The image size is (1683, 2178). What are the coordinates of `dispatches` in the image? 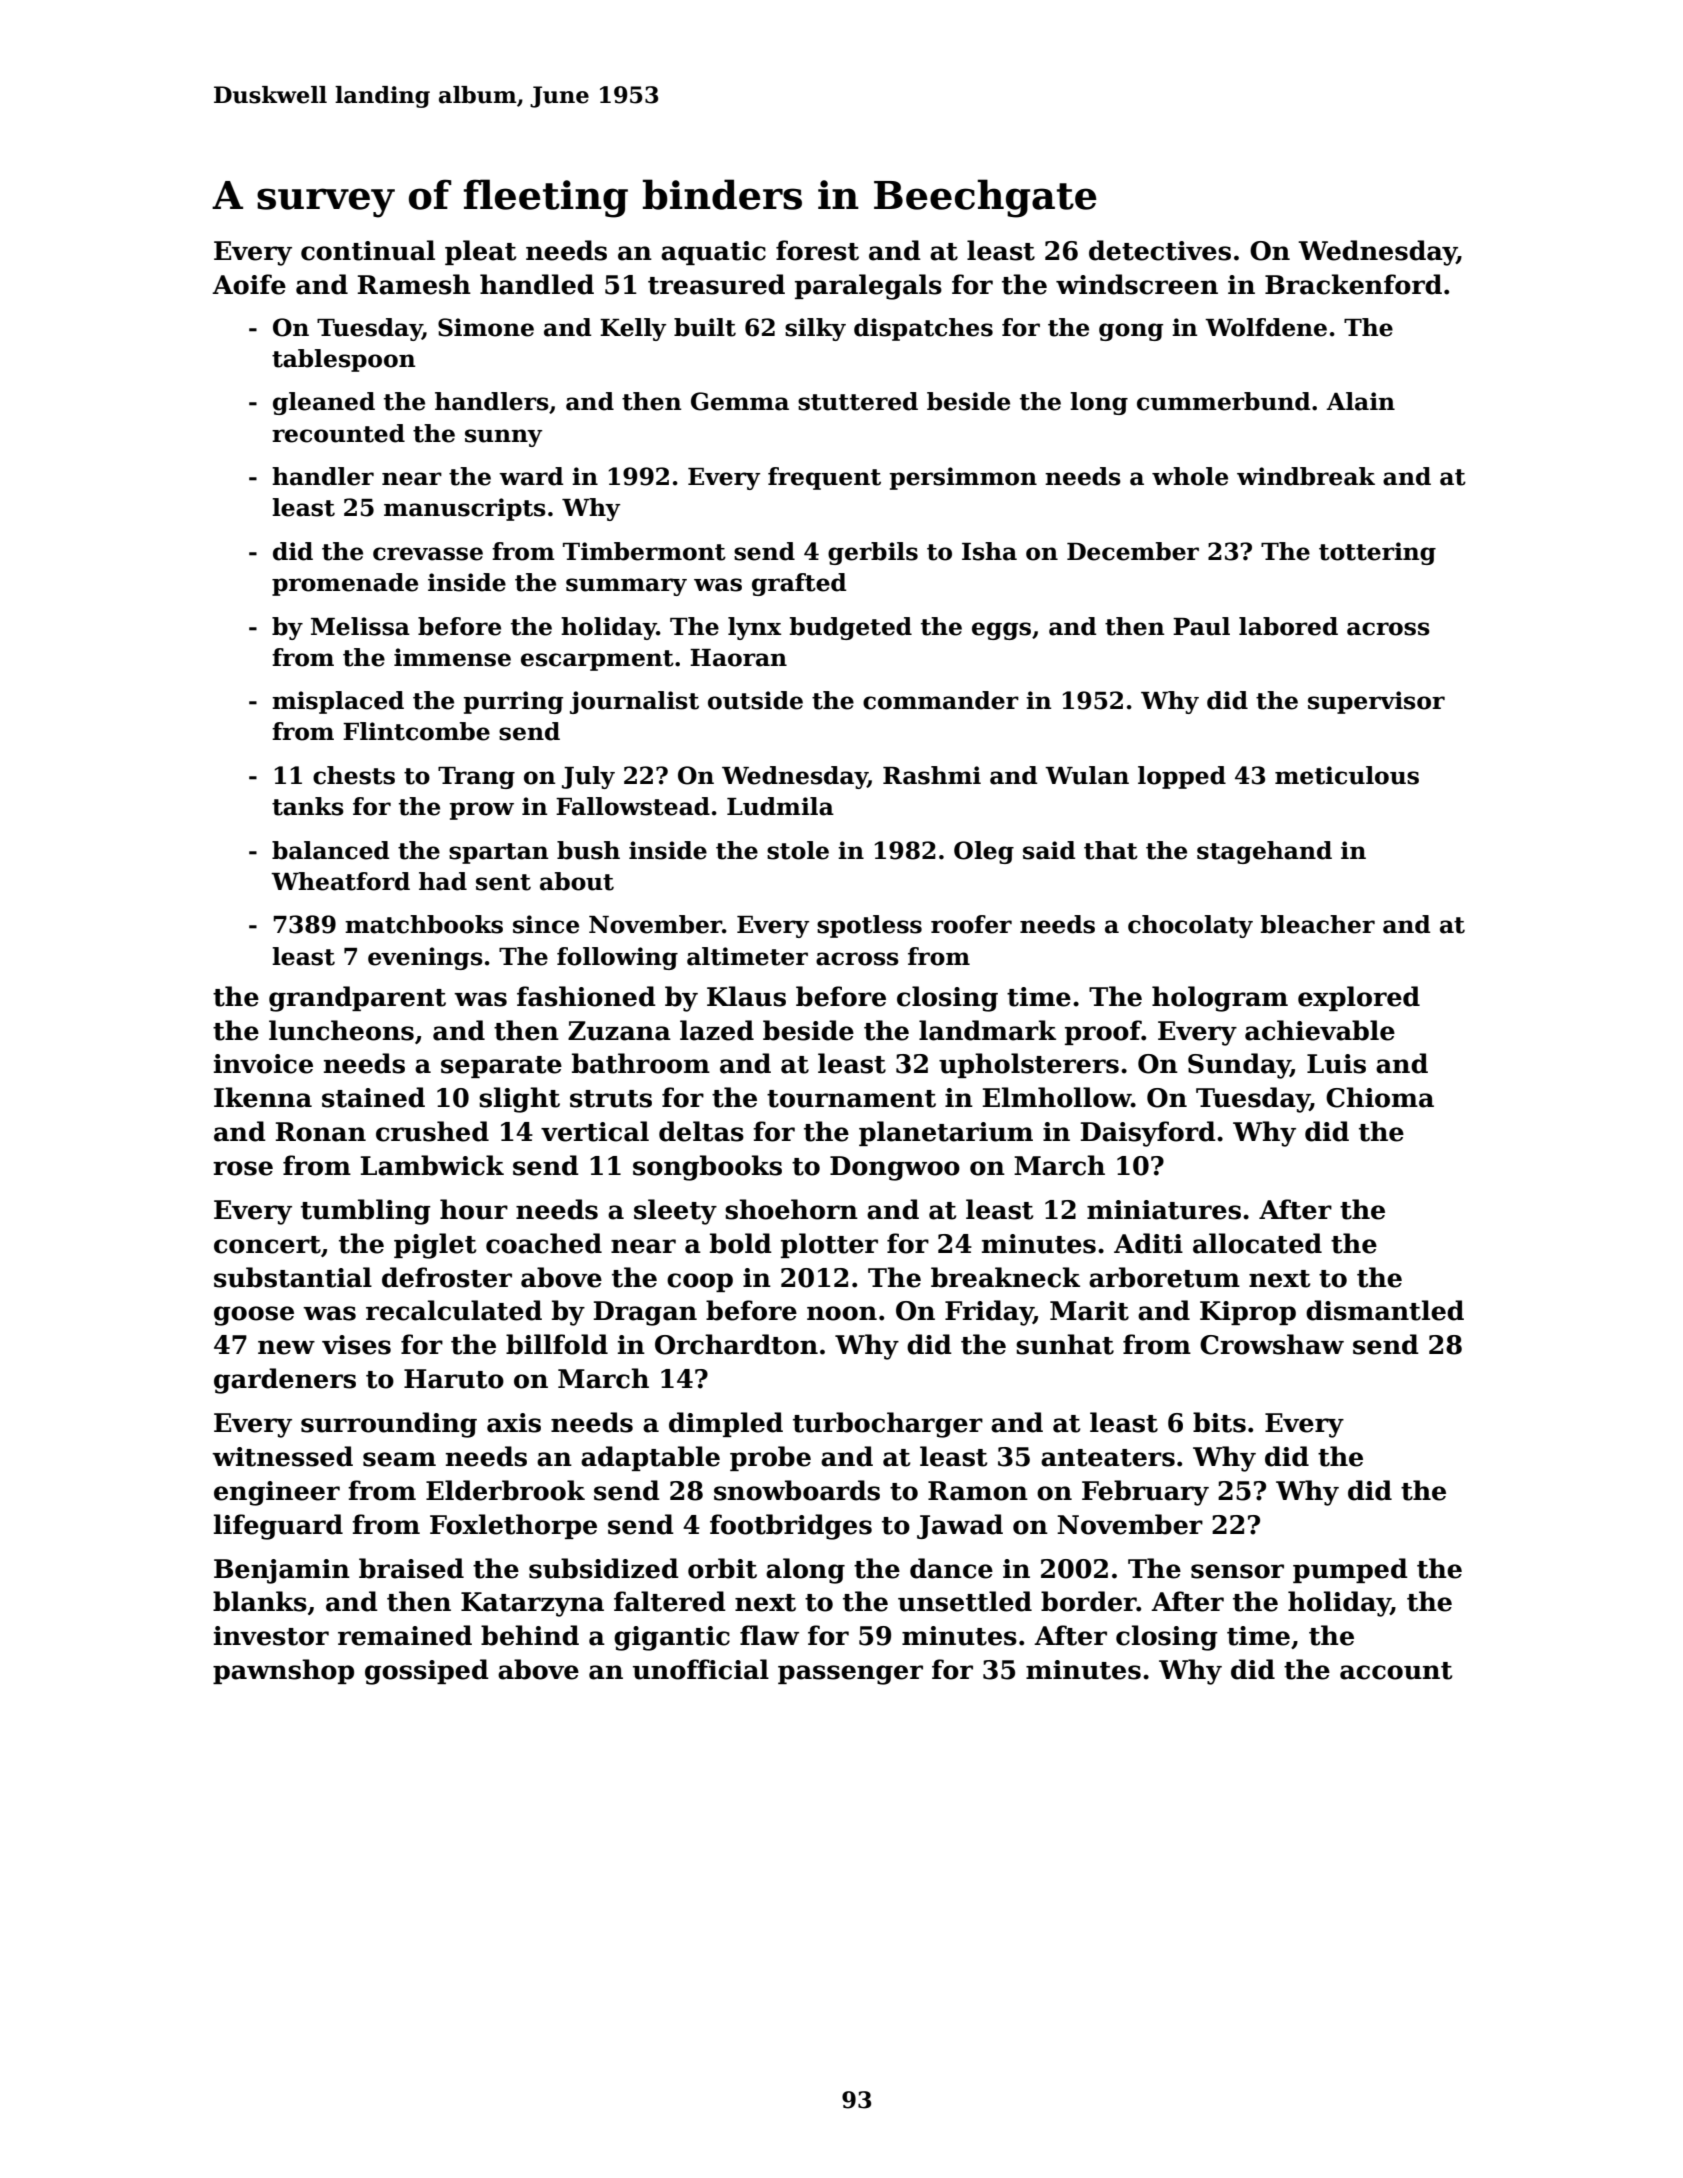 It's located at (923, 329).
